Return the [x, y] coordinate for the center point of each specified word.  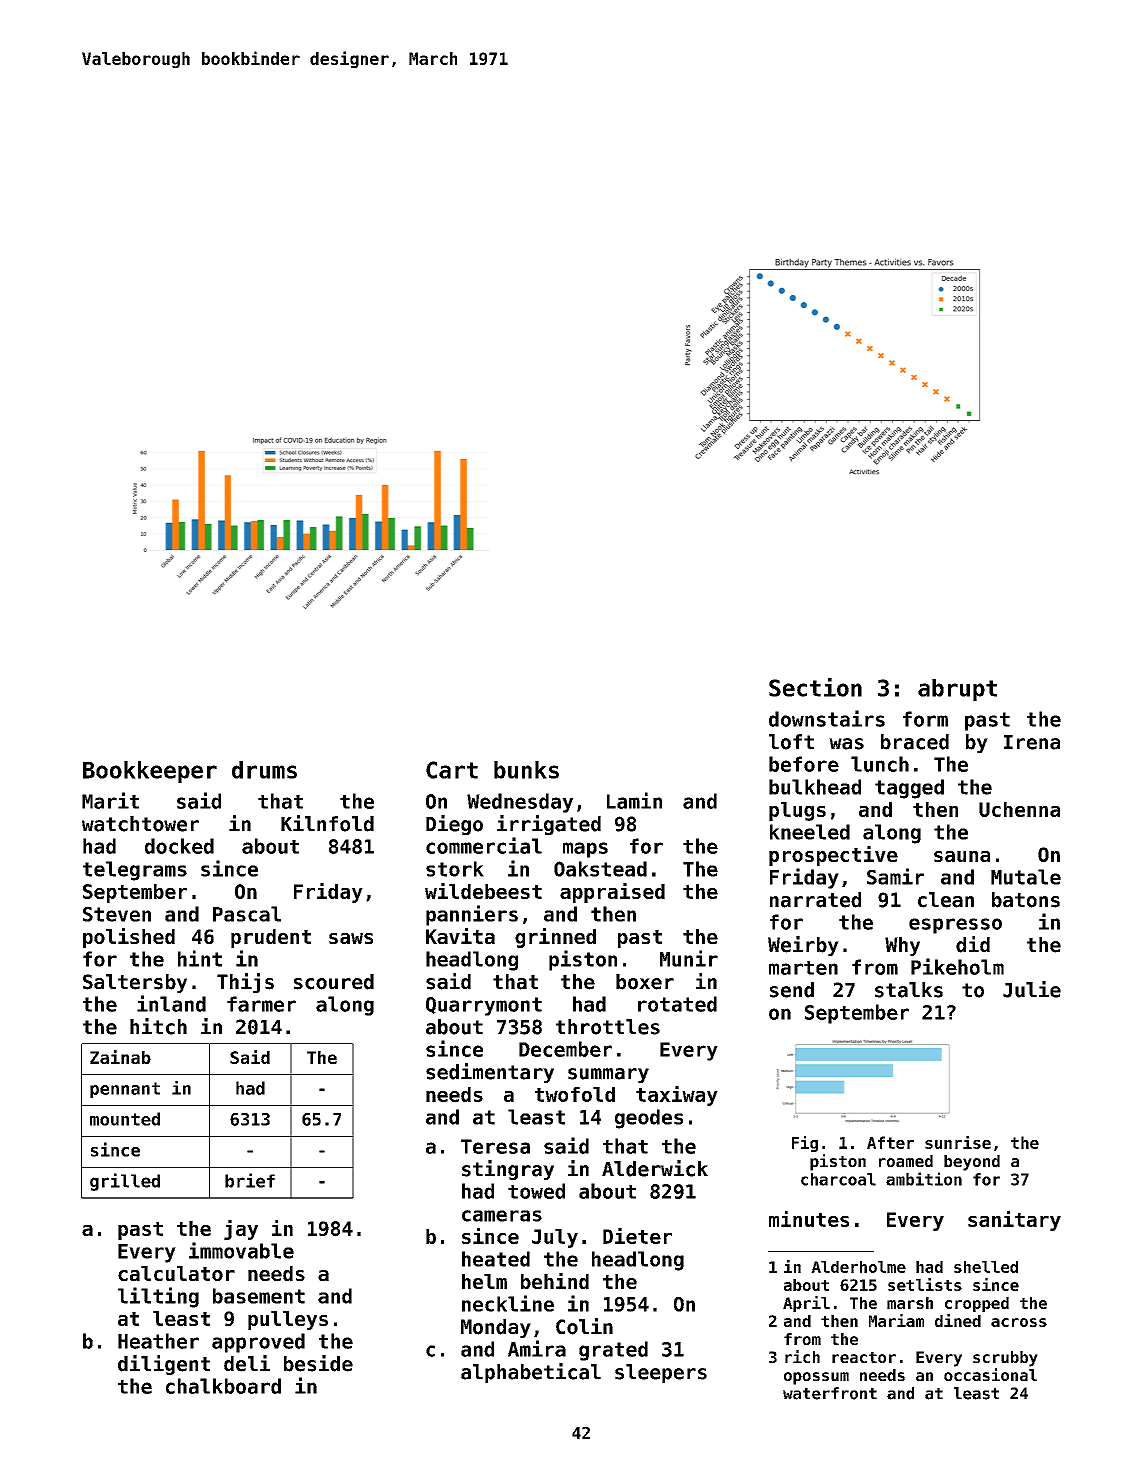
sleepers [661, 1373]
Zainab [120, 1057]
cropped [977, 1304]
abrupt [957, 690]
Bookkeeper [150, 772]
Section [815, 687]
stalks [909, 990]
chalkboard [223, 1386]
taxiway [677, 1096]
